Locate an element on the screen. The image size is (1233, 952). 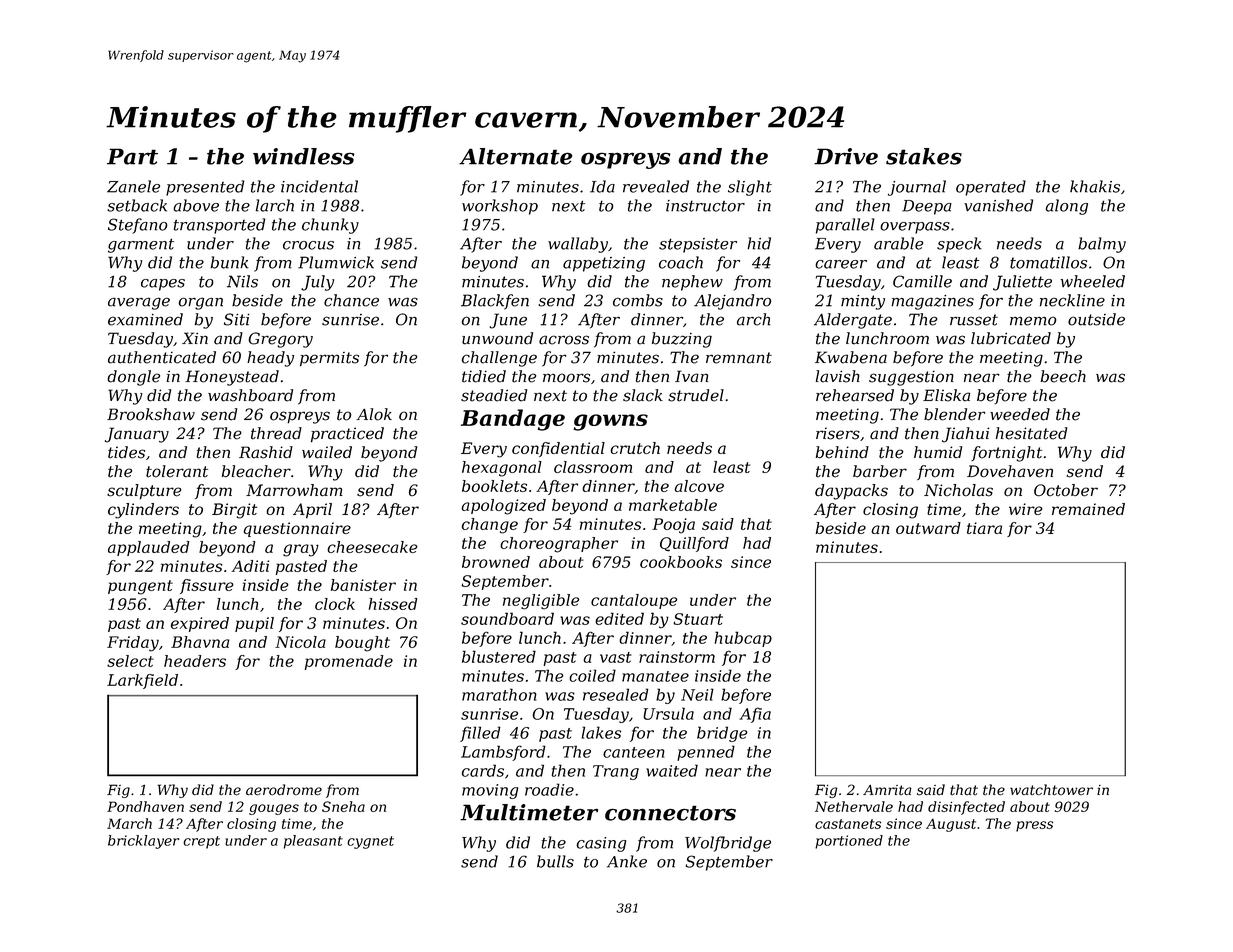
tidied is located at coordinates (484, 376).
